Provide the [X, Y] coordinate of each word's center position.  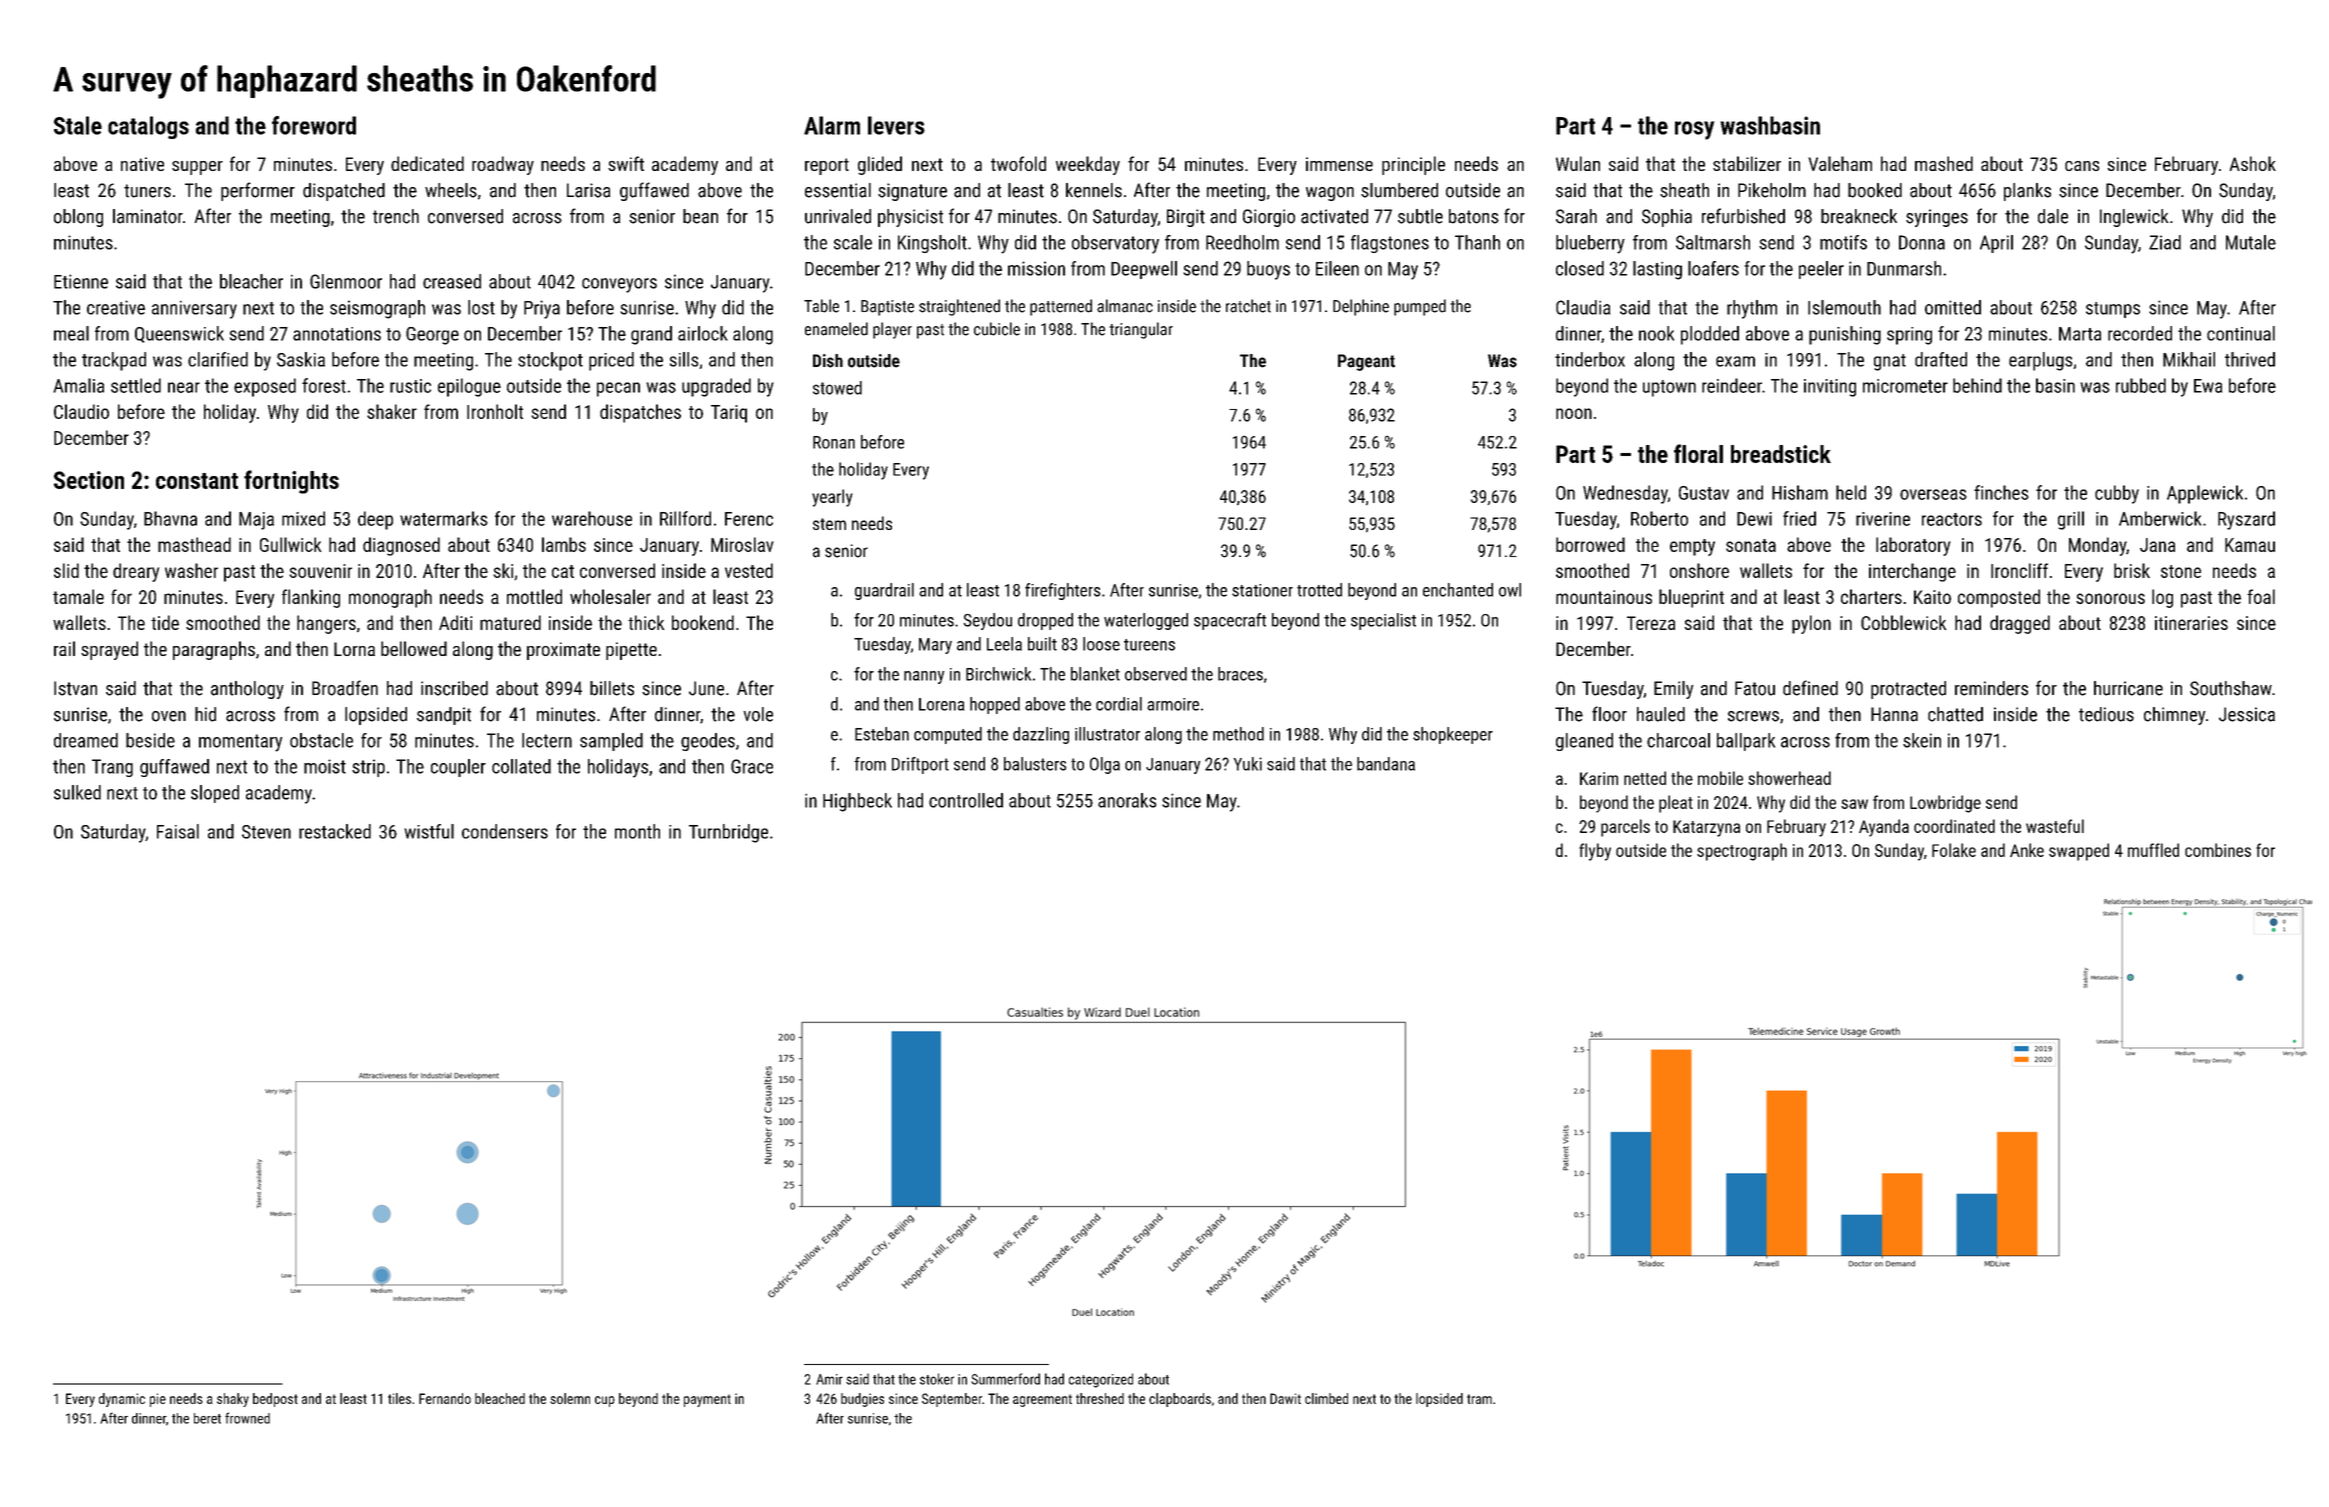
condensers [505, 831]
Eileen [1337, 268]
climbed [1326, 1398]
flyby [1595, 852]
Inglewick [2134, 218]
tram [1479, 1399]
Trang [112, 768]
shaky [233, 1400]
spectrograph [1742, 852]
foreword [314, 125]
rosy [1694, 130]
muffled [2153, 850]
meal [71, 333]
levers [896, 125]
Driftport [920, 765]
